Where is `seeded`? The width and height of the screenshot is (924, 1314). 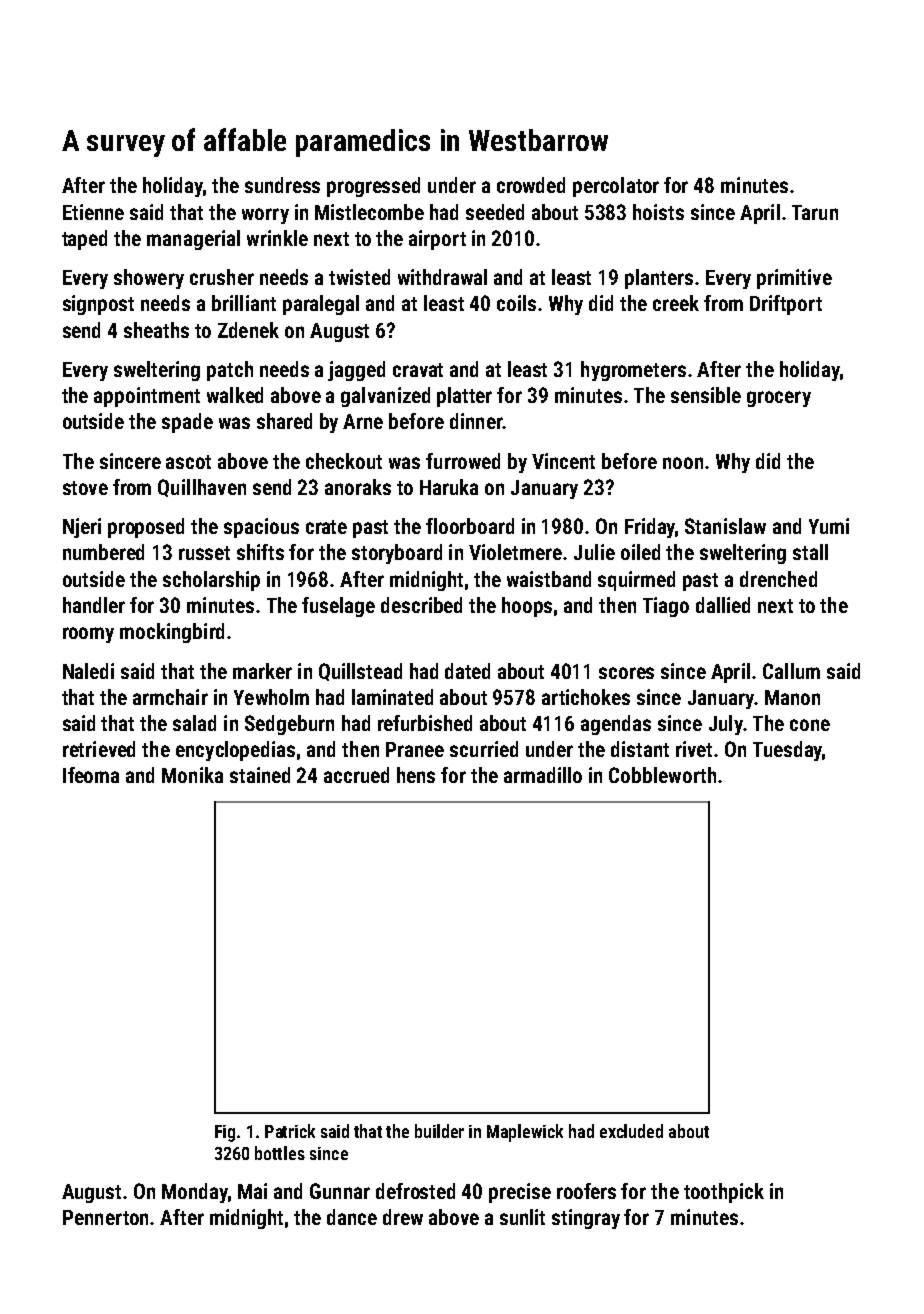 seeded is located at coordinates (495, 212).
